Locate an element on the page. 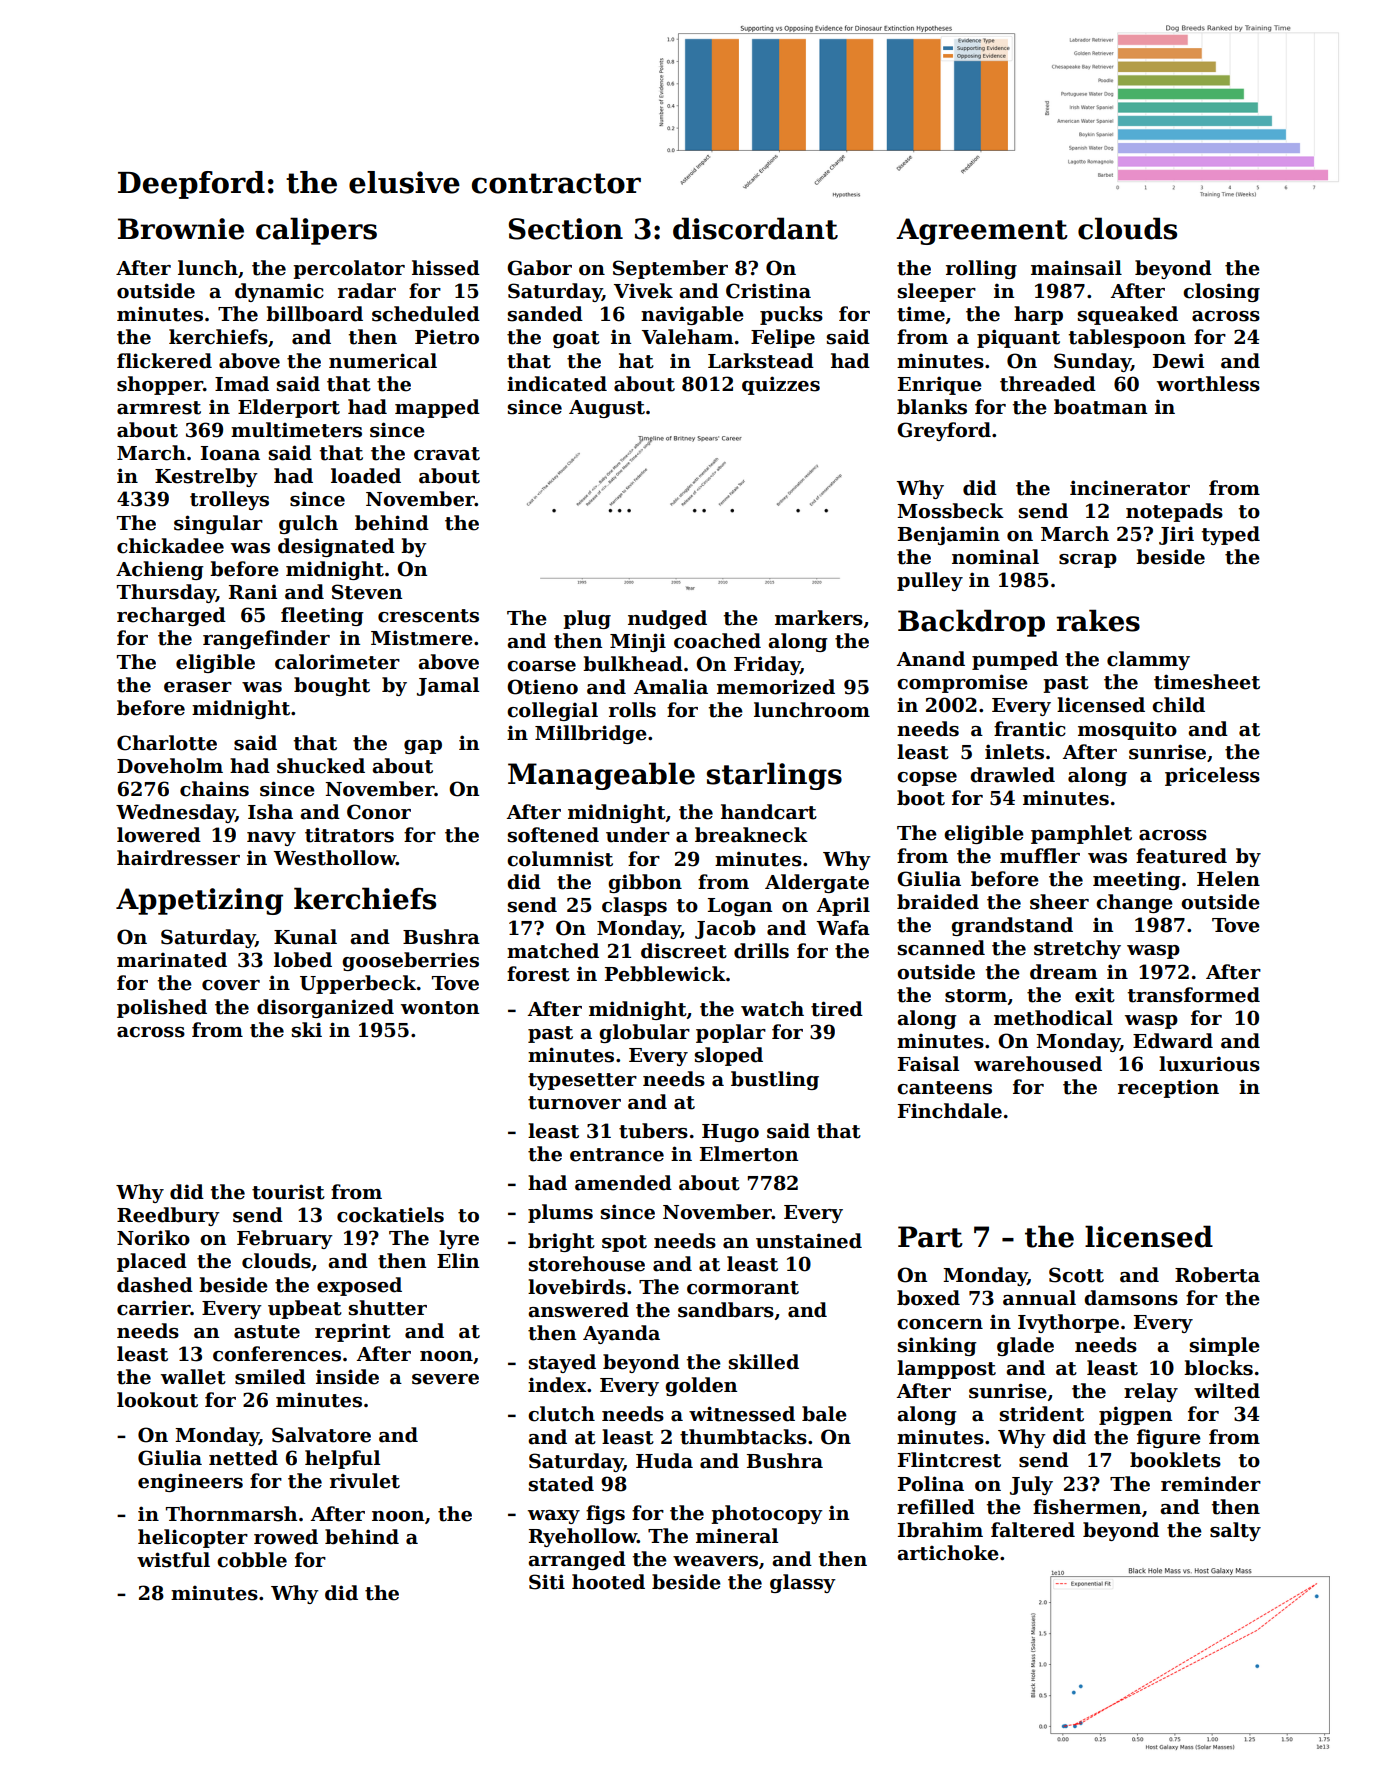  Roberta is located at coordinates (1217, 1275).
